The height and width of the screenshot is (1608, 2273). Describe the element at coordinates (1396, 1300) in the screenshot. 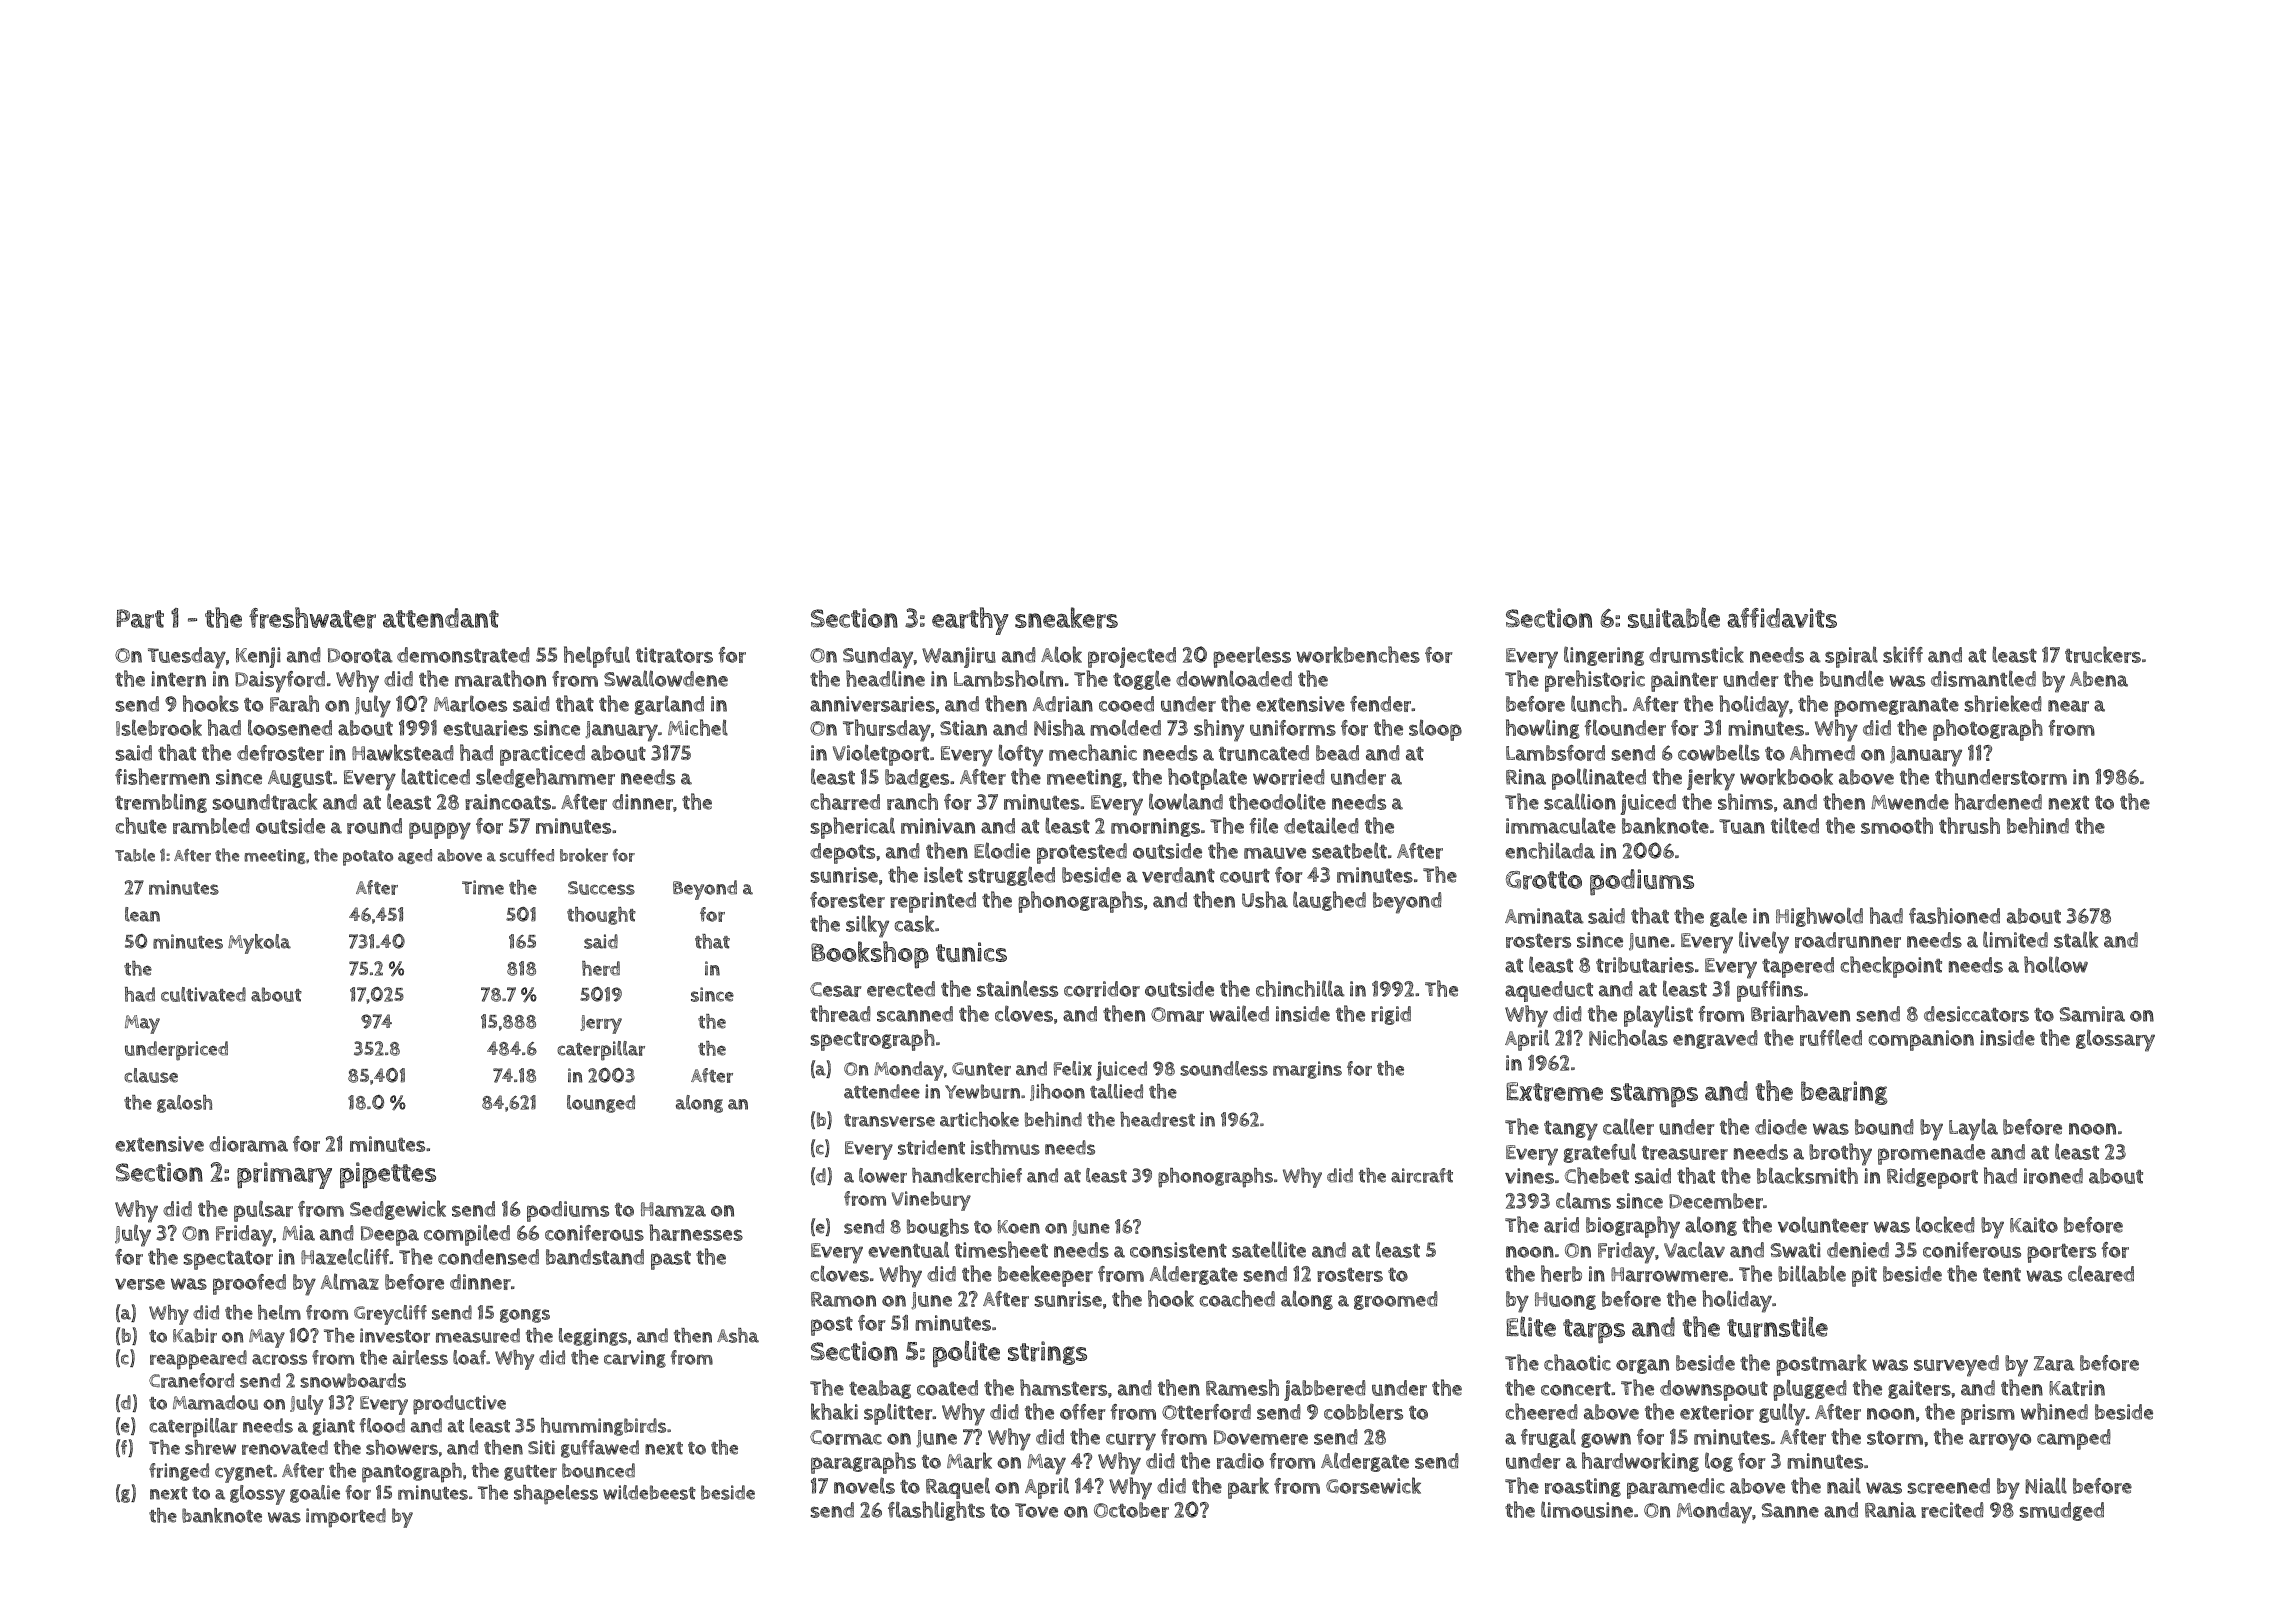

I see `groomed` at that location.
